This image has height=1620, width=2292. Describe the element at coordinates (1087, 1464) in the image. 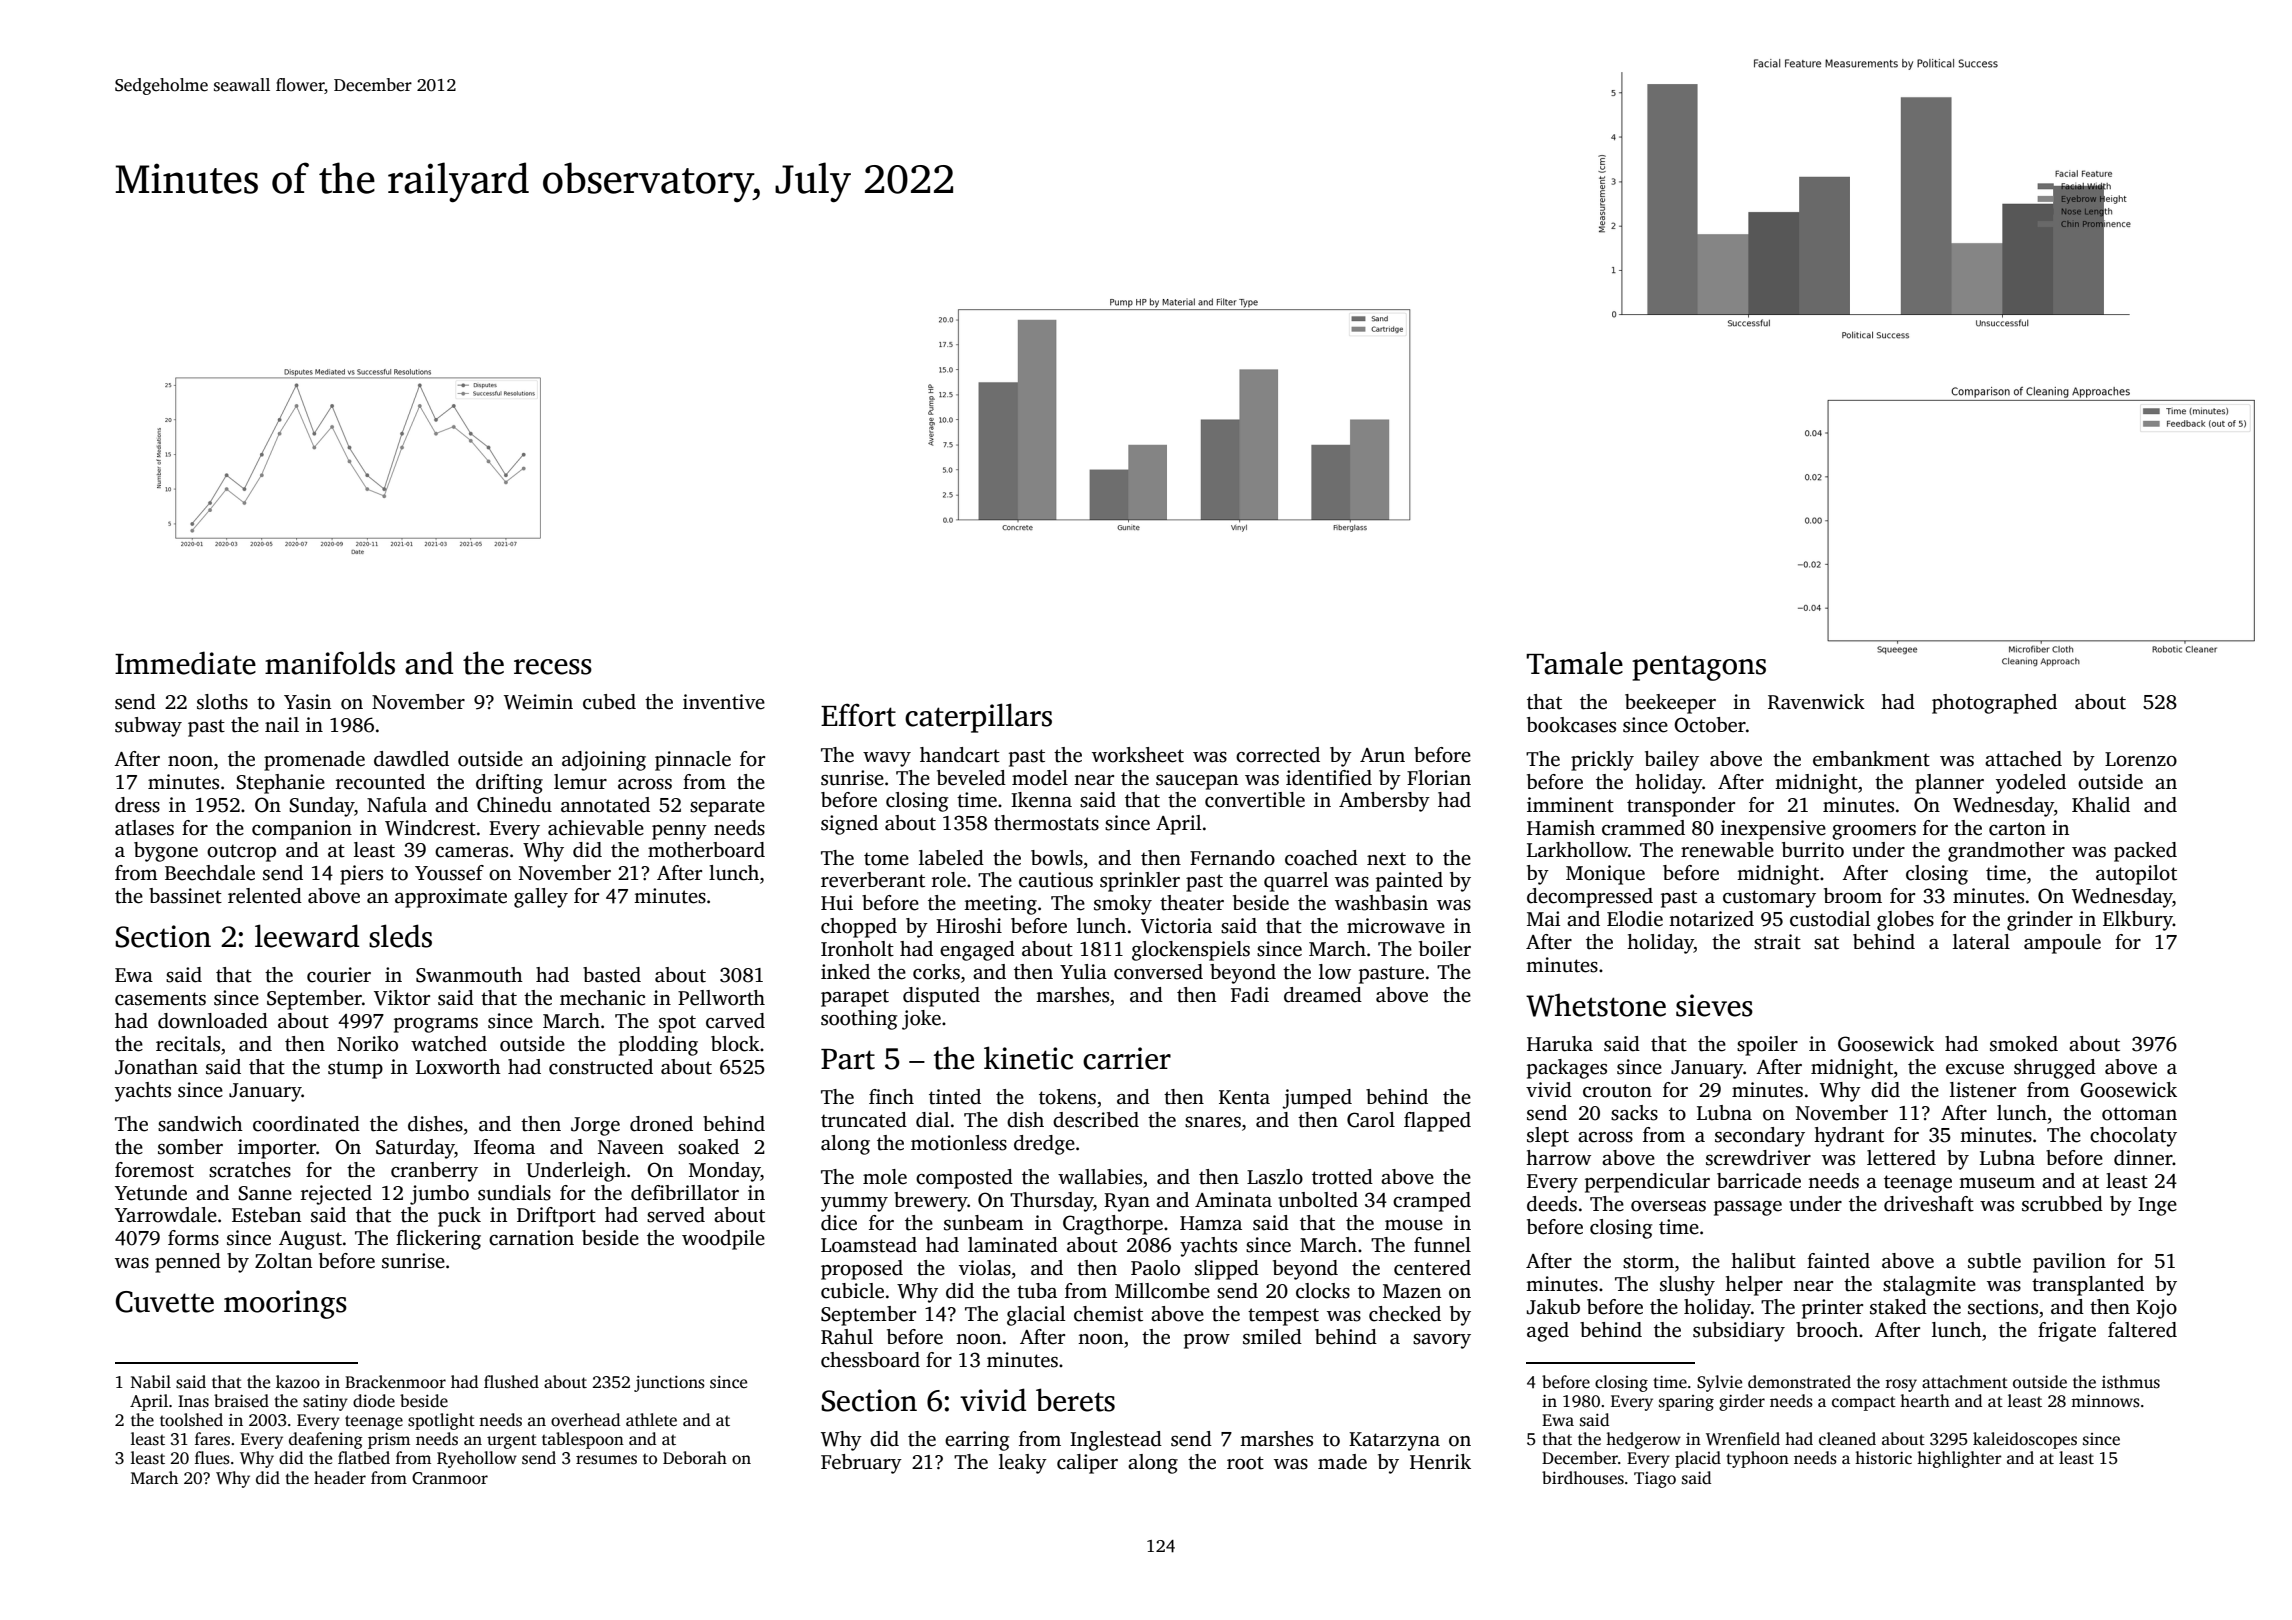

I see `caliper` at that location.
